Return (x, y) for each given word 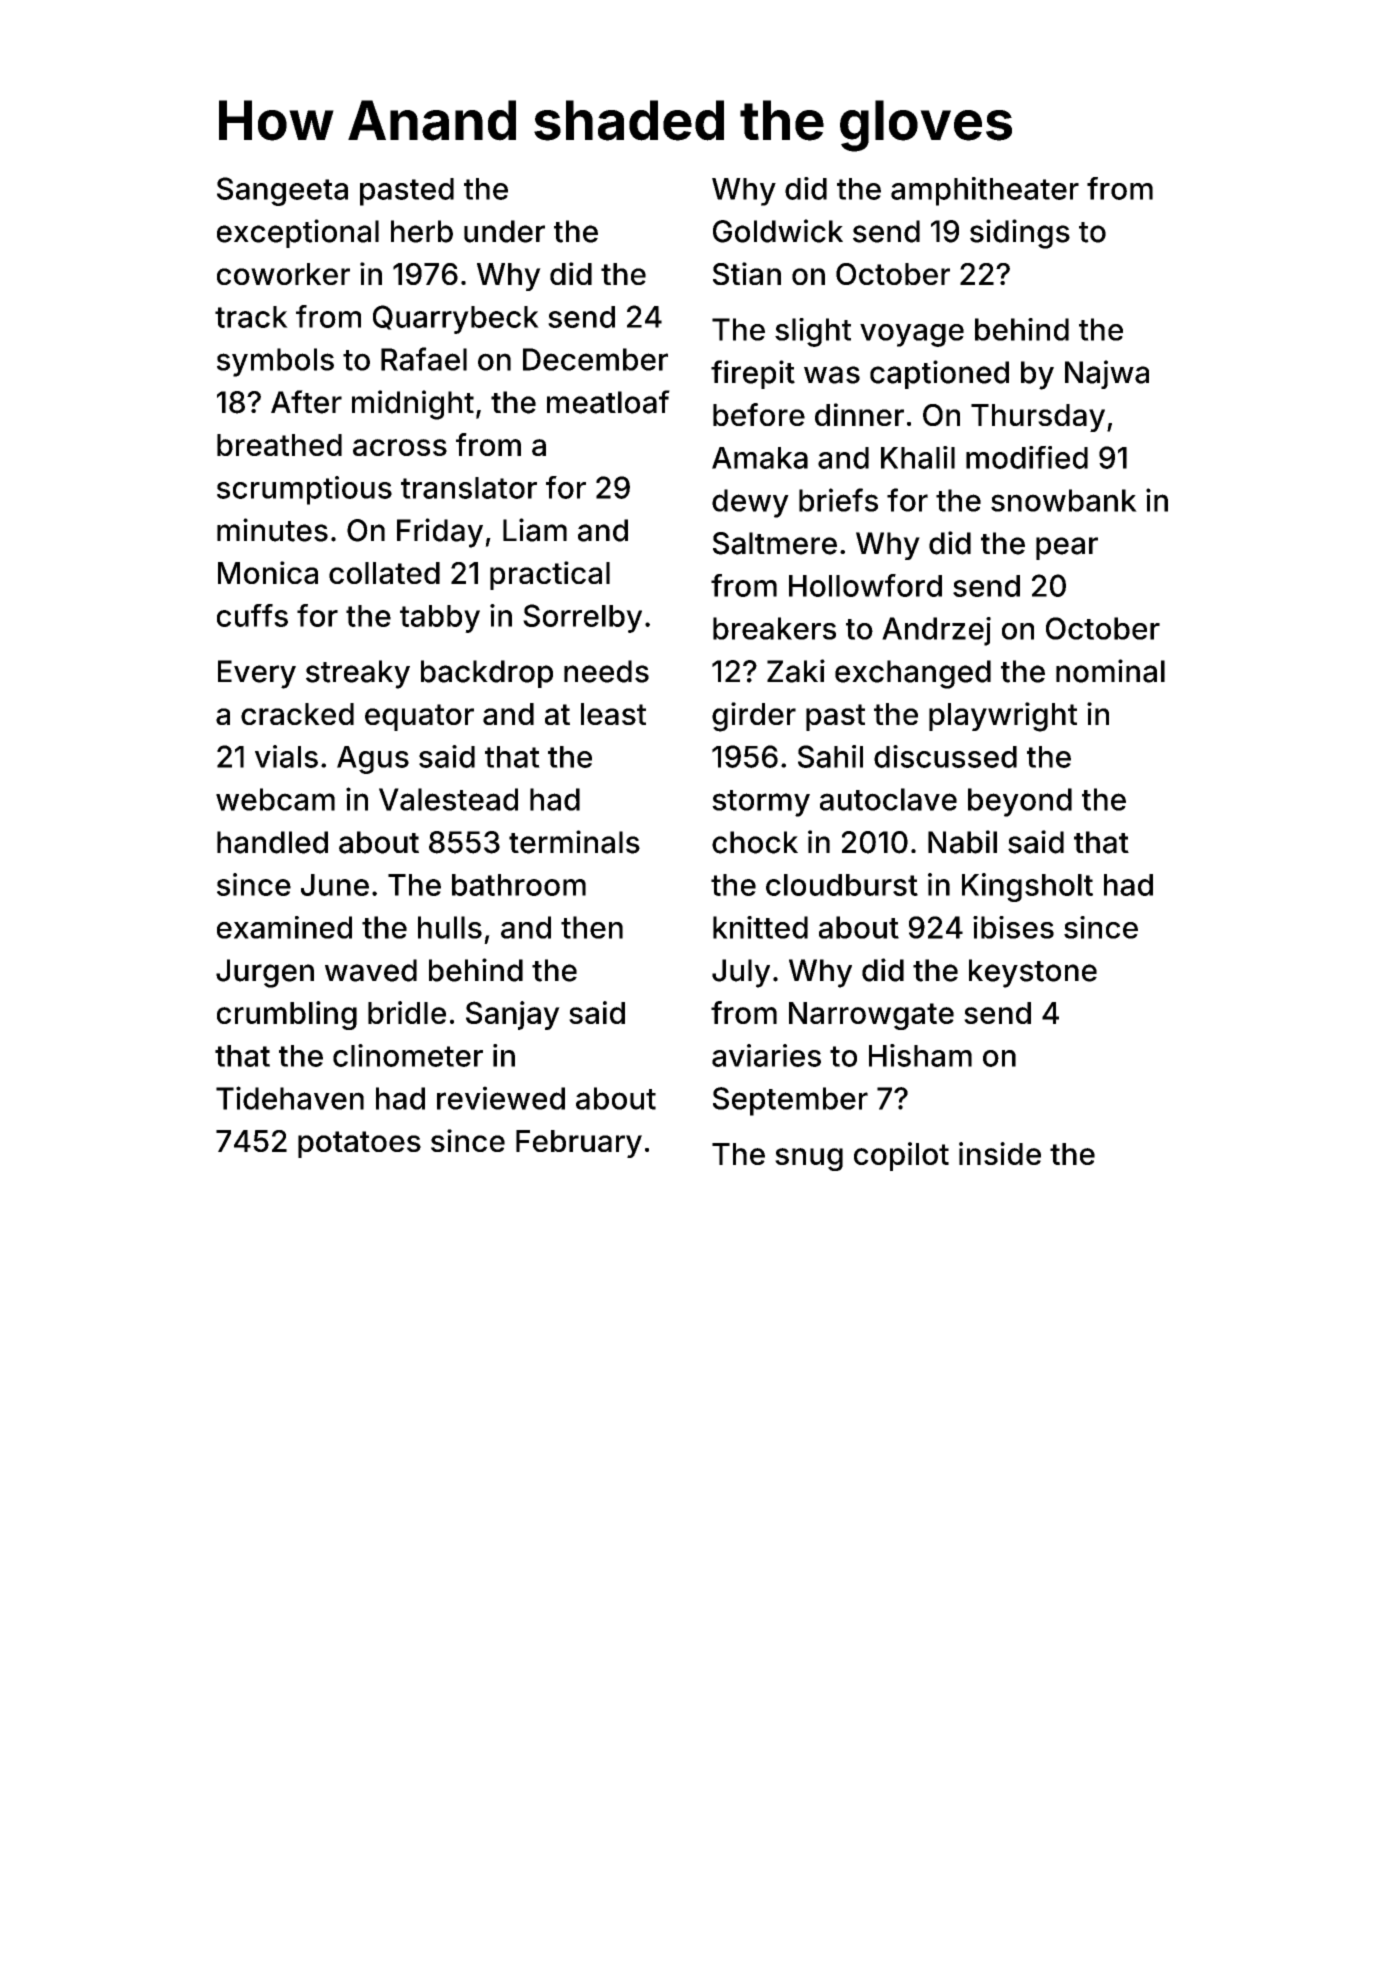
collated (384, 573)
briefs (838, 500)
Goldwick (778, 231)
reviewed (501, 1098)
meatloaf (608, 402)
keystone (1033, 973)
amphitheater (985, 191)
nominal (1110, 671)
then (592, 927)
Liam (535, 530)
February (579, 1144)
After (306, 402)
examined (284, 927)
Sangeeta (282, 191)
